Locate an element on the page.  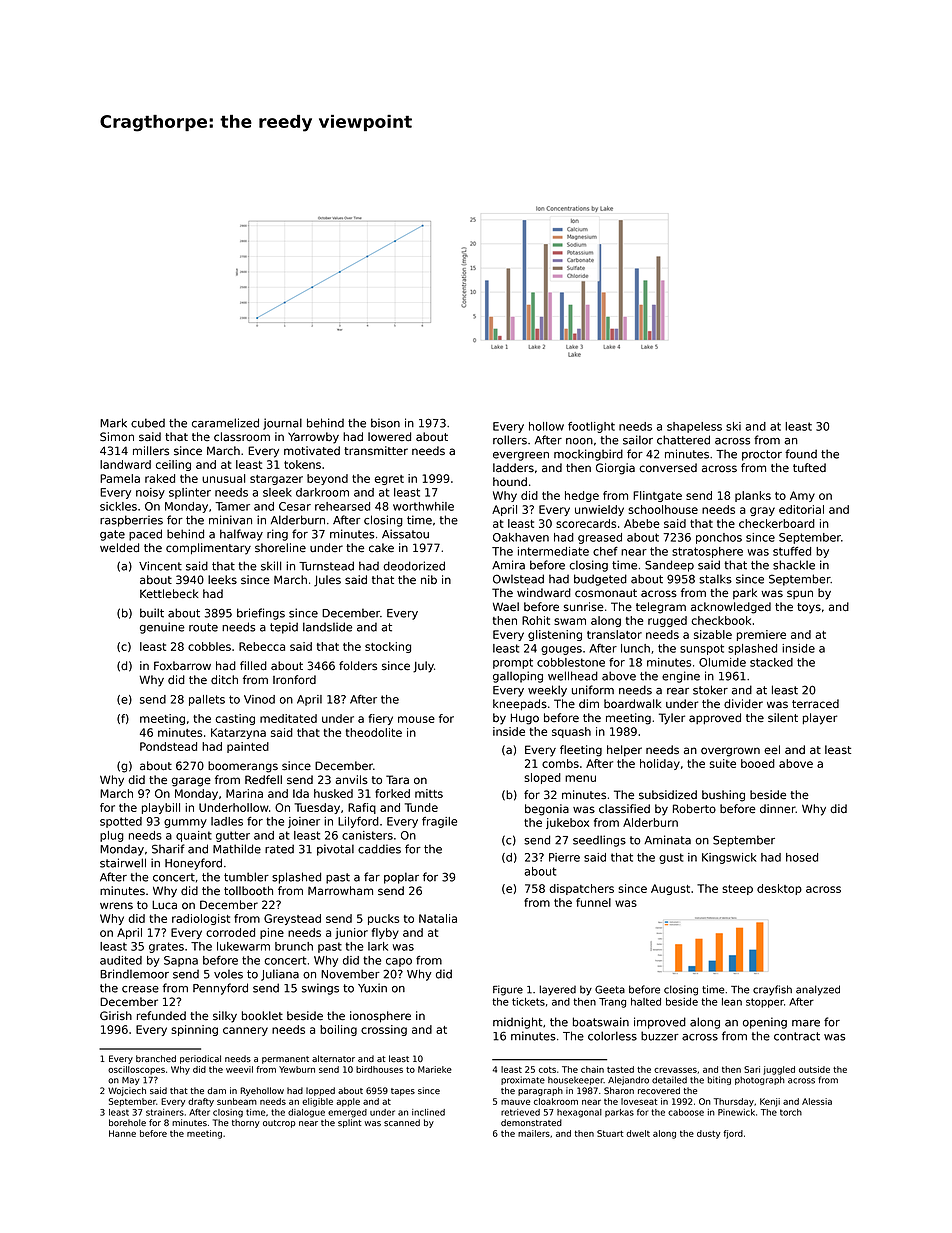
outcrop is located at coordinates (279, 1124).
